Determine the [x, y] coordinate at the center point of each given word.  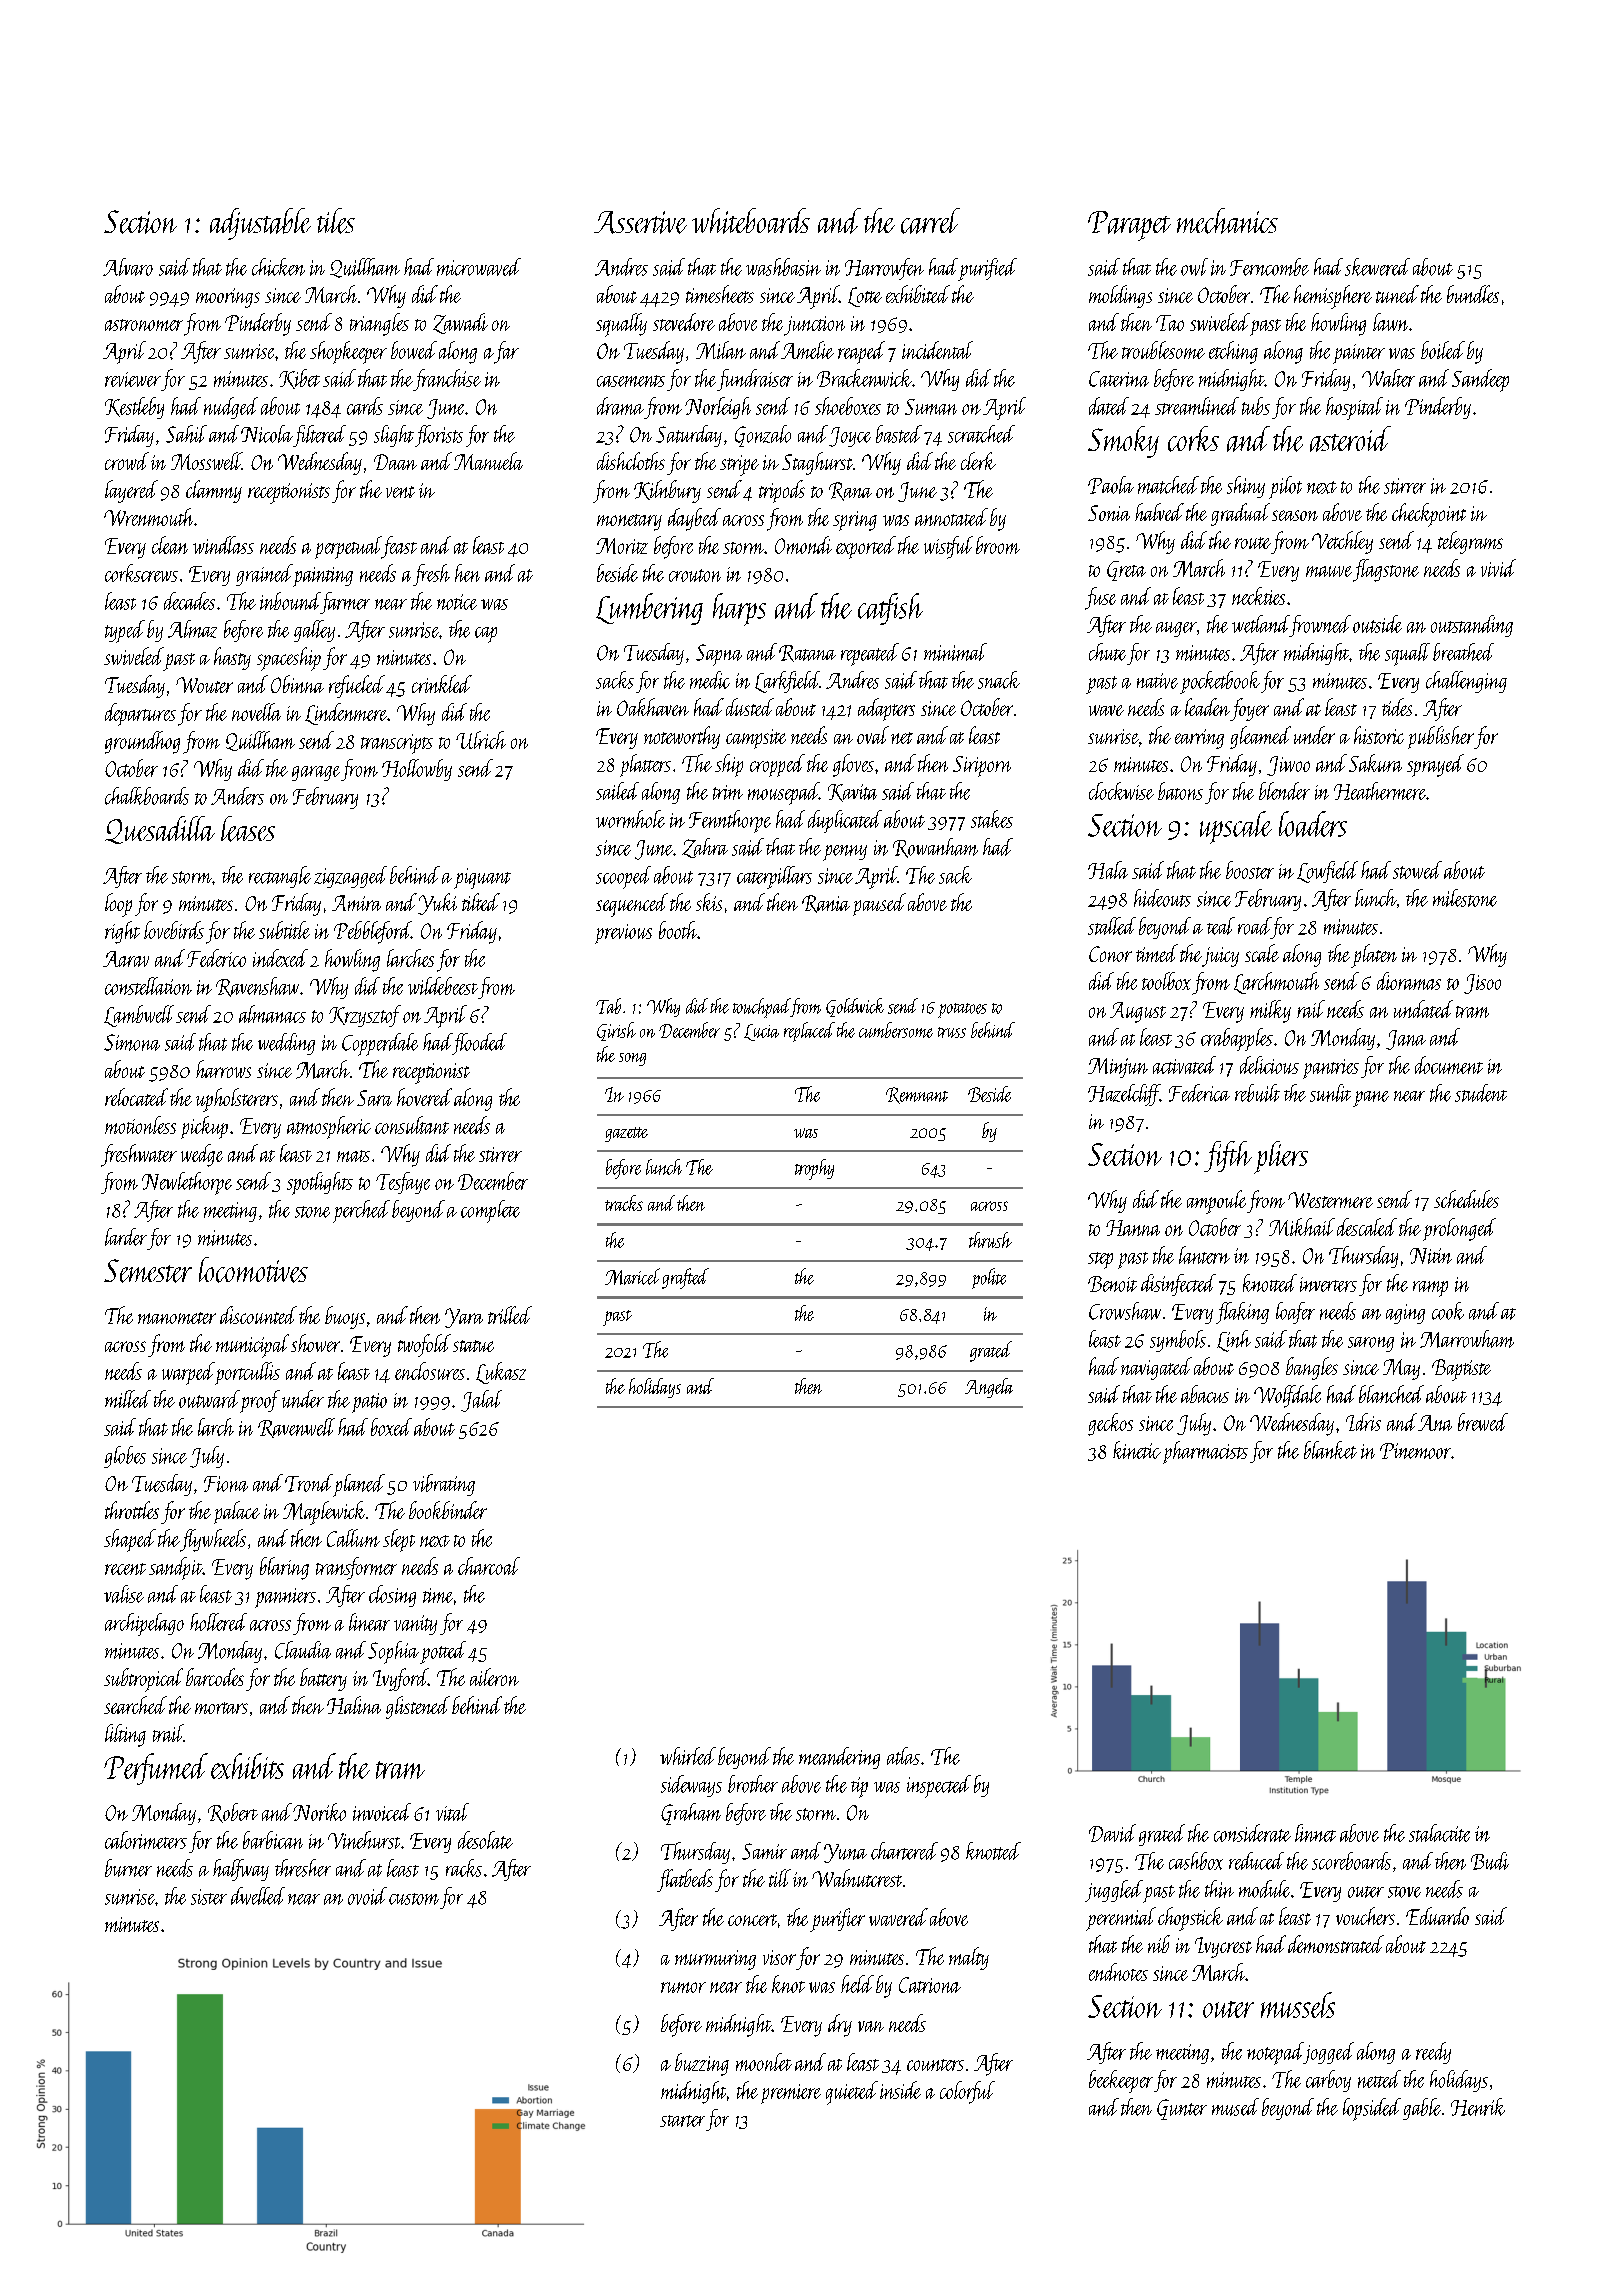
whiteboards [751, 221]
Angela [989, 1388]
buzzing [702, 2064]
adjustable [260, 224]
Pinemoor [1415, 1451]
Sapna [719, 655]
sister [209, 1897]
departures [140, 714]
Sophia [393, 1652]
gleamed [1260, 737]
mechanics [1227, 221]
